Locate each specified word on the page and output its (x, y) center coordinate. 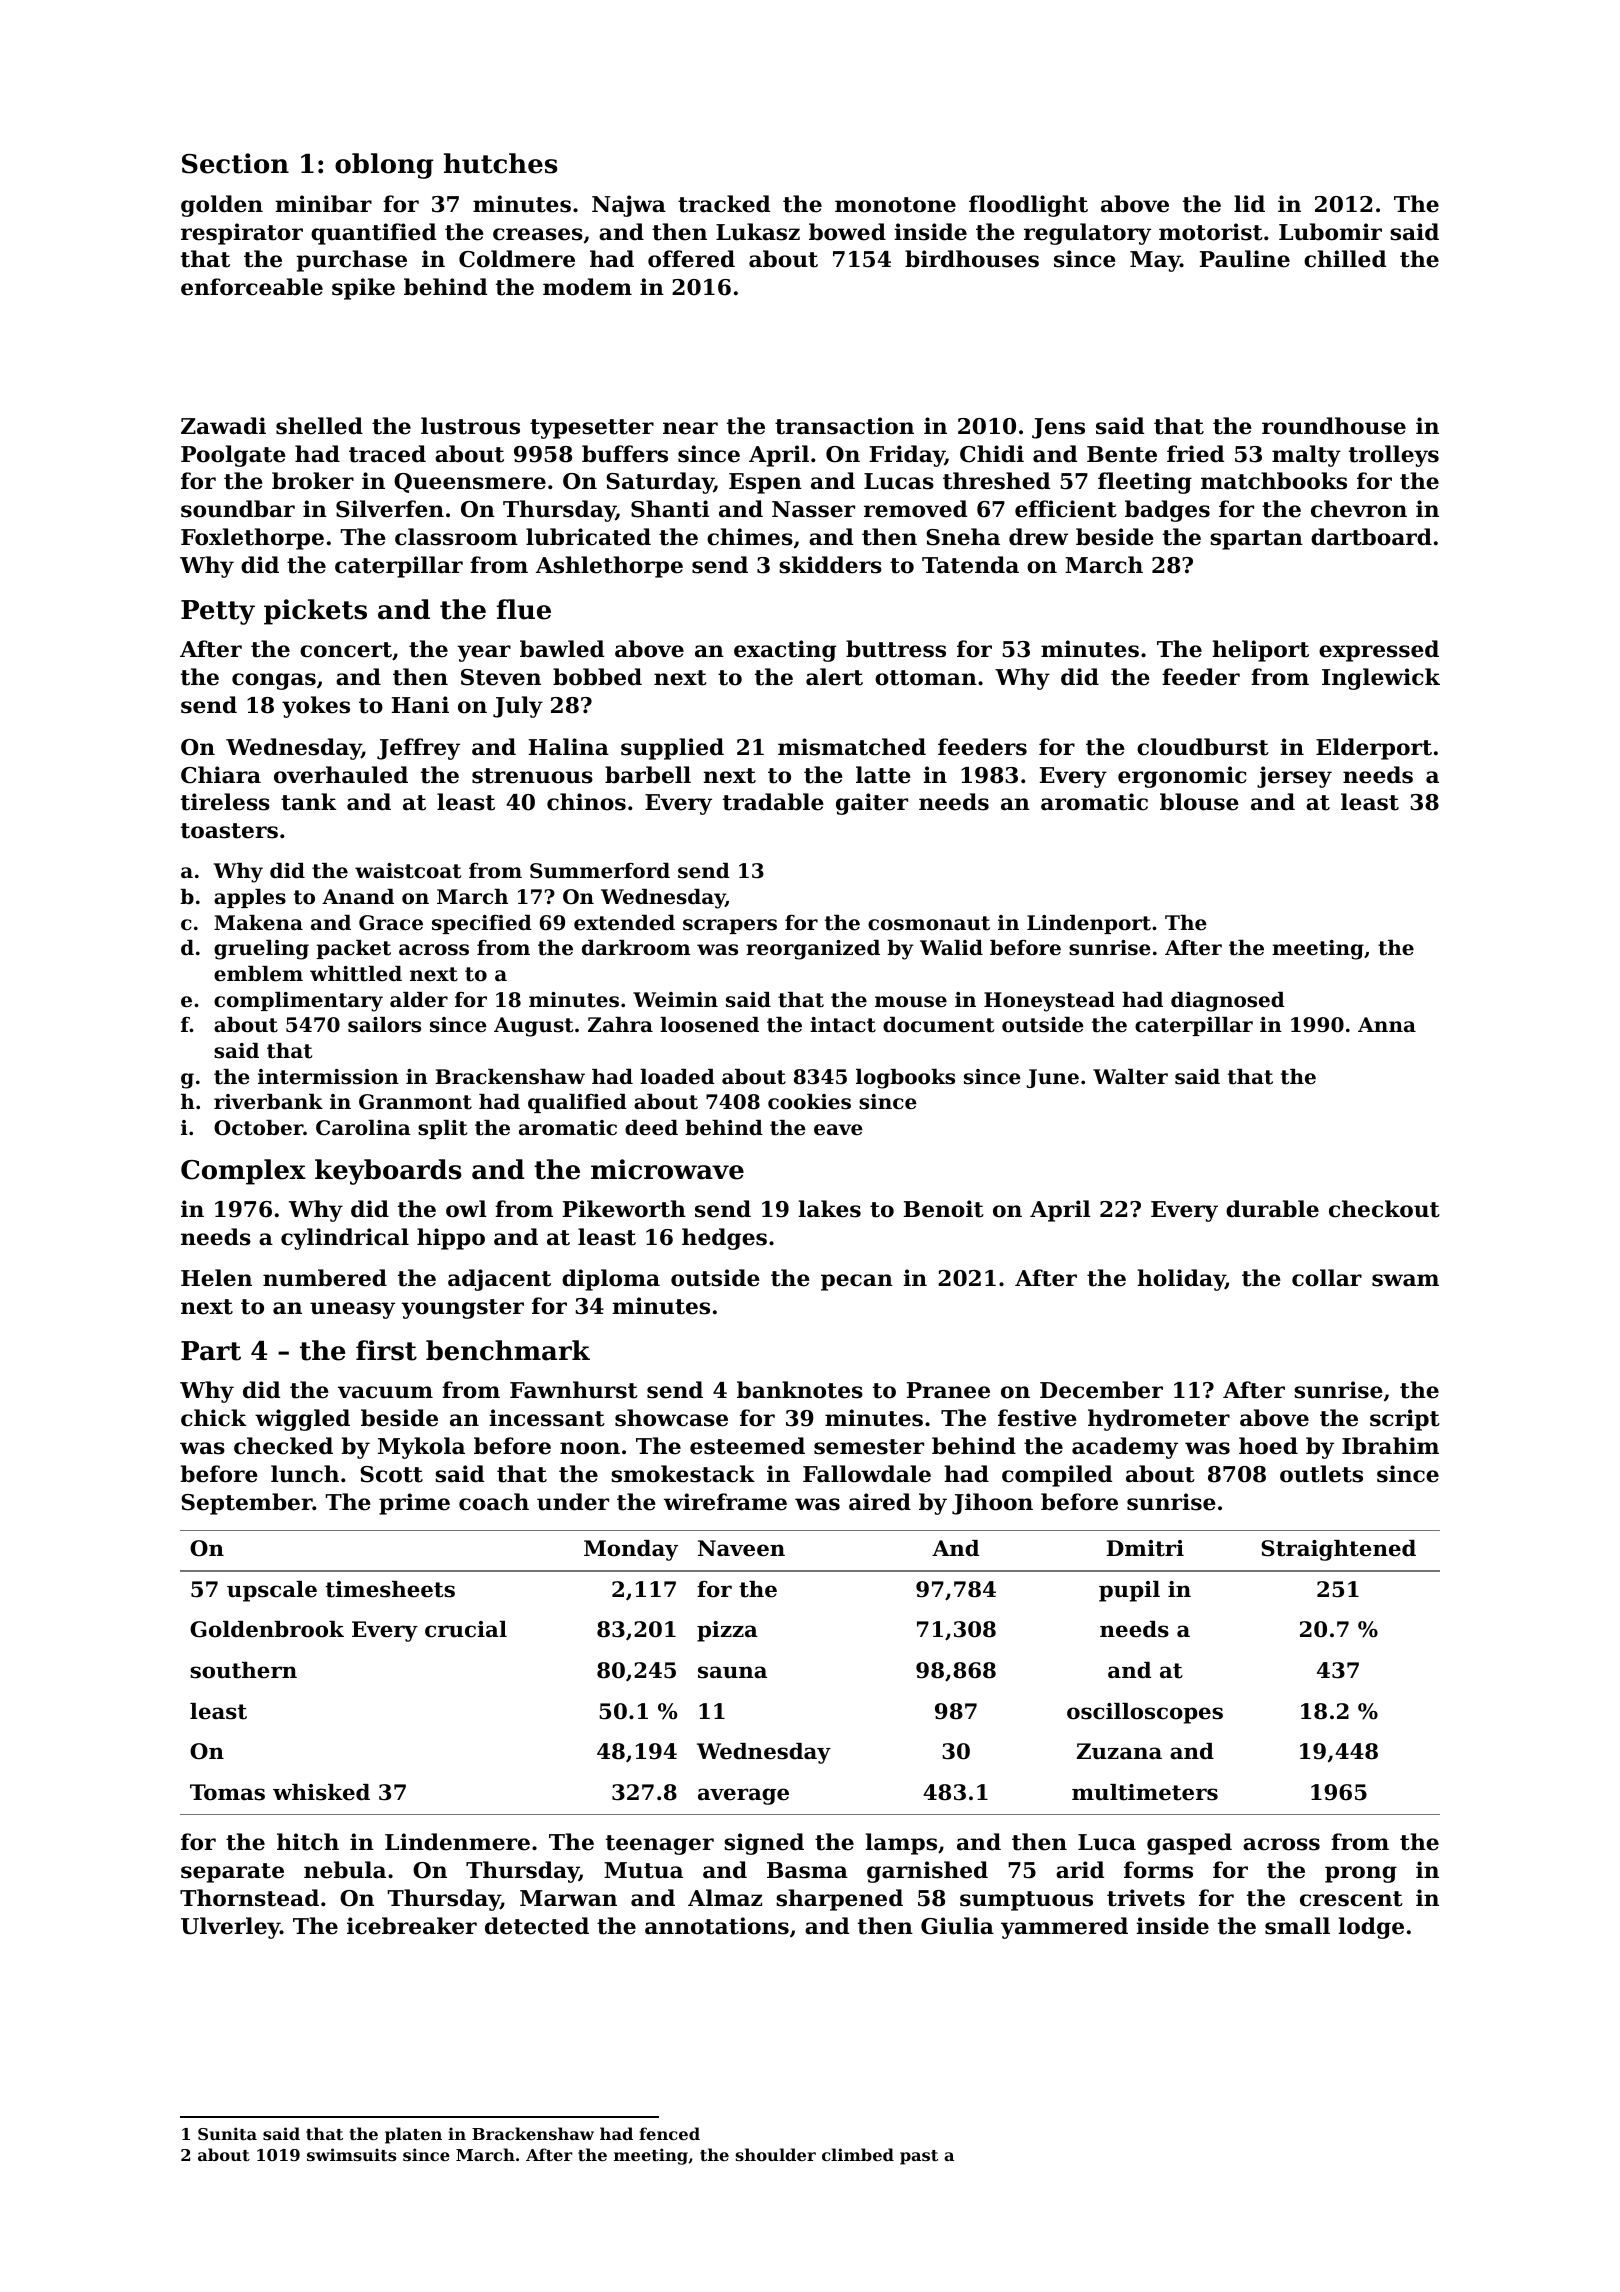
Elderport (1374, 749)
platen (413, 2135)
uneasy (352, 1310)
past (919, 2157)
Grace (391, 923)
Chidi (992, 454)
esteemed (747, 1446)
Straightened (1338, 1550)
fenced (669, 2133)
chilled (1345, 259)
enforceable (252, 287)
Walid (951, 948)
